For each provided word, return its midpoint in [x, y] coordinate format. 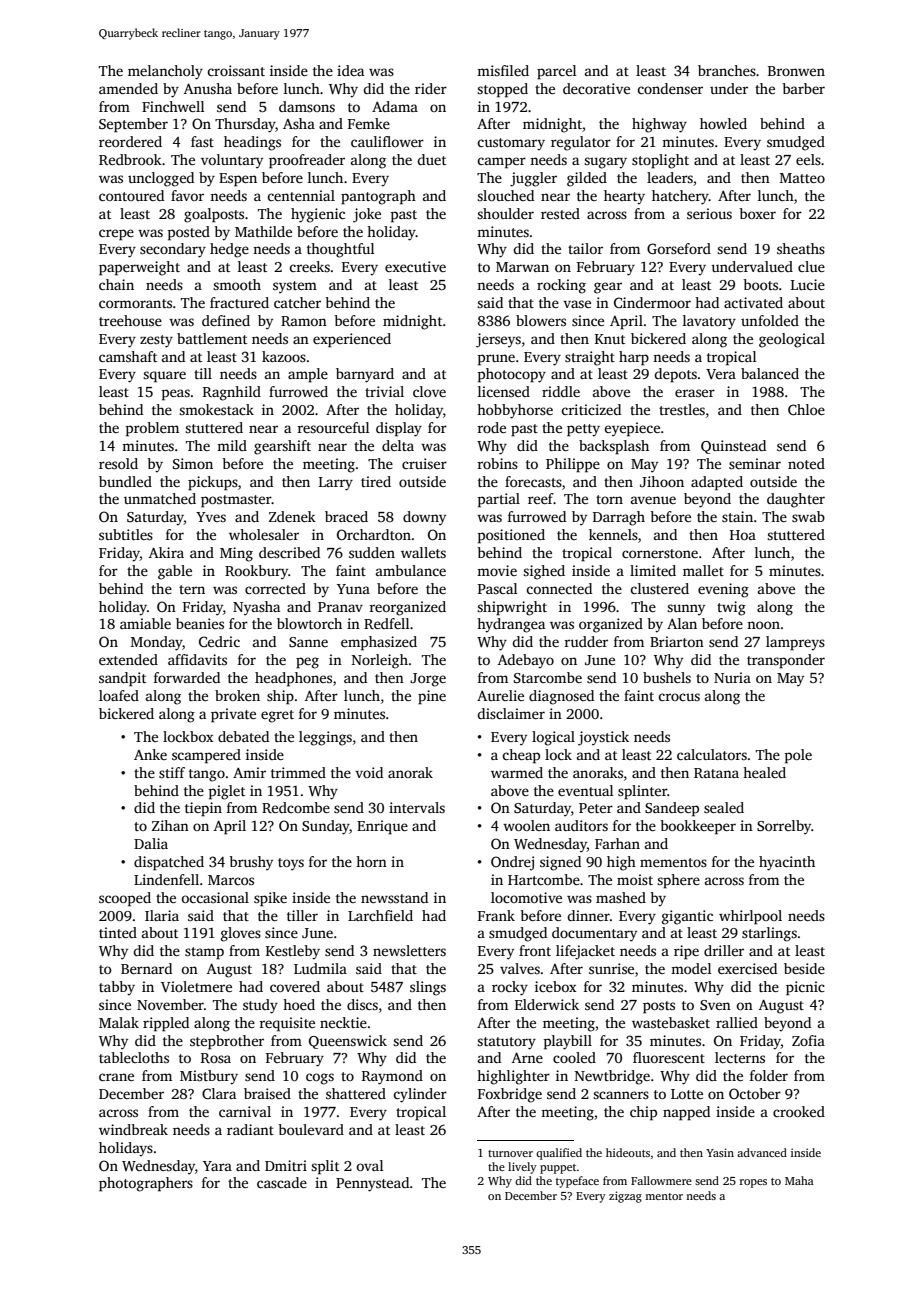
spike [270, 899]
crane [116, 1077]
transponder [786, 661]
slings [428, 988]
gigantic [687, 917]
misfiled [503, 70]
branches [727, 70]
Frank [496, 915]
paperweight [139, 268]
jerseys [498, 340]
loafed [119, 695]
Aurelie [500, 695]
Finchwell [173, 106]
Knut [610, 339]
